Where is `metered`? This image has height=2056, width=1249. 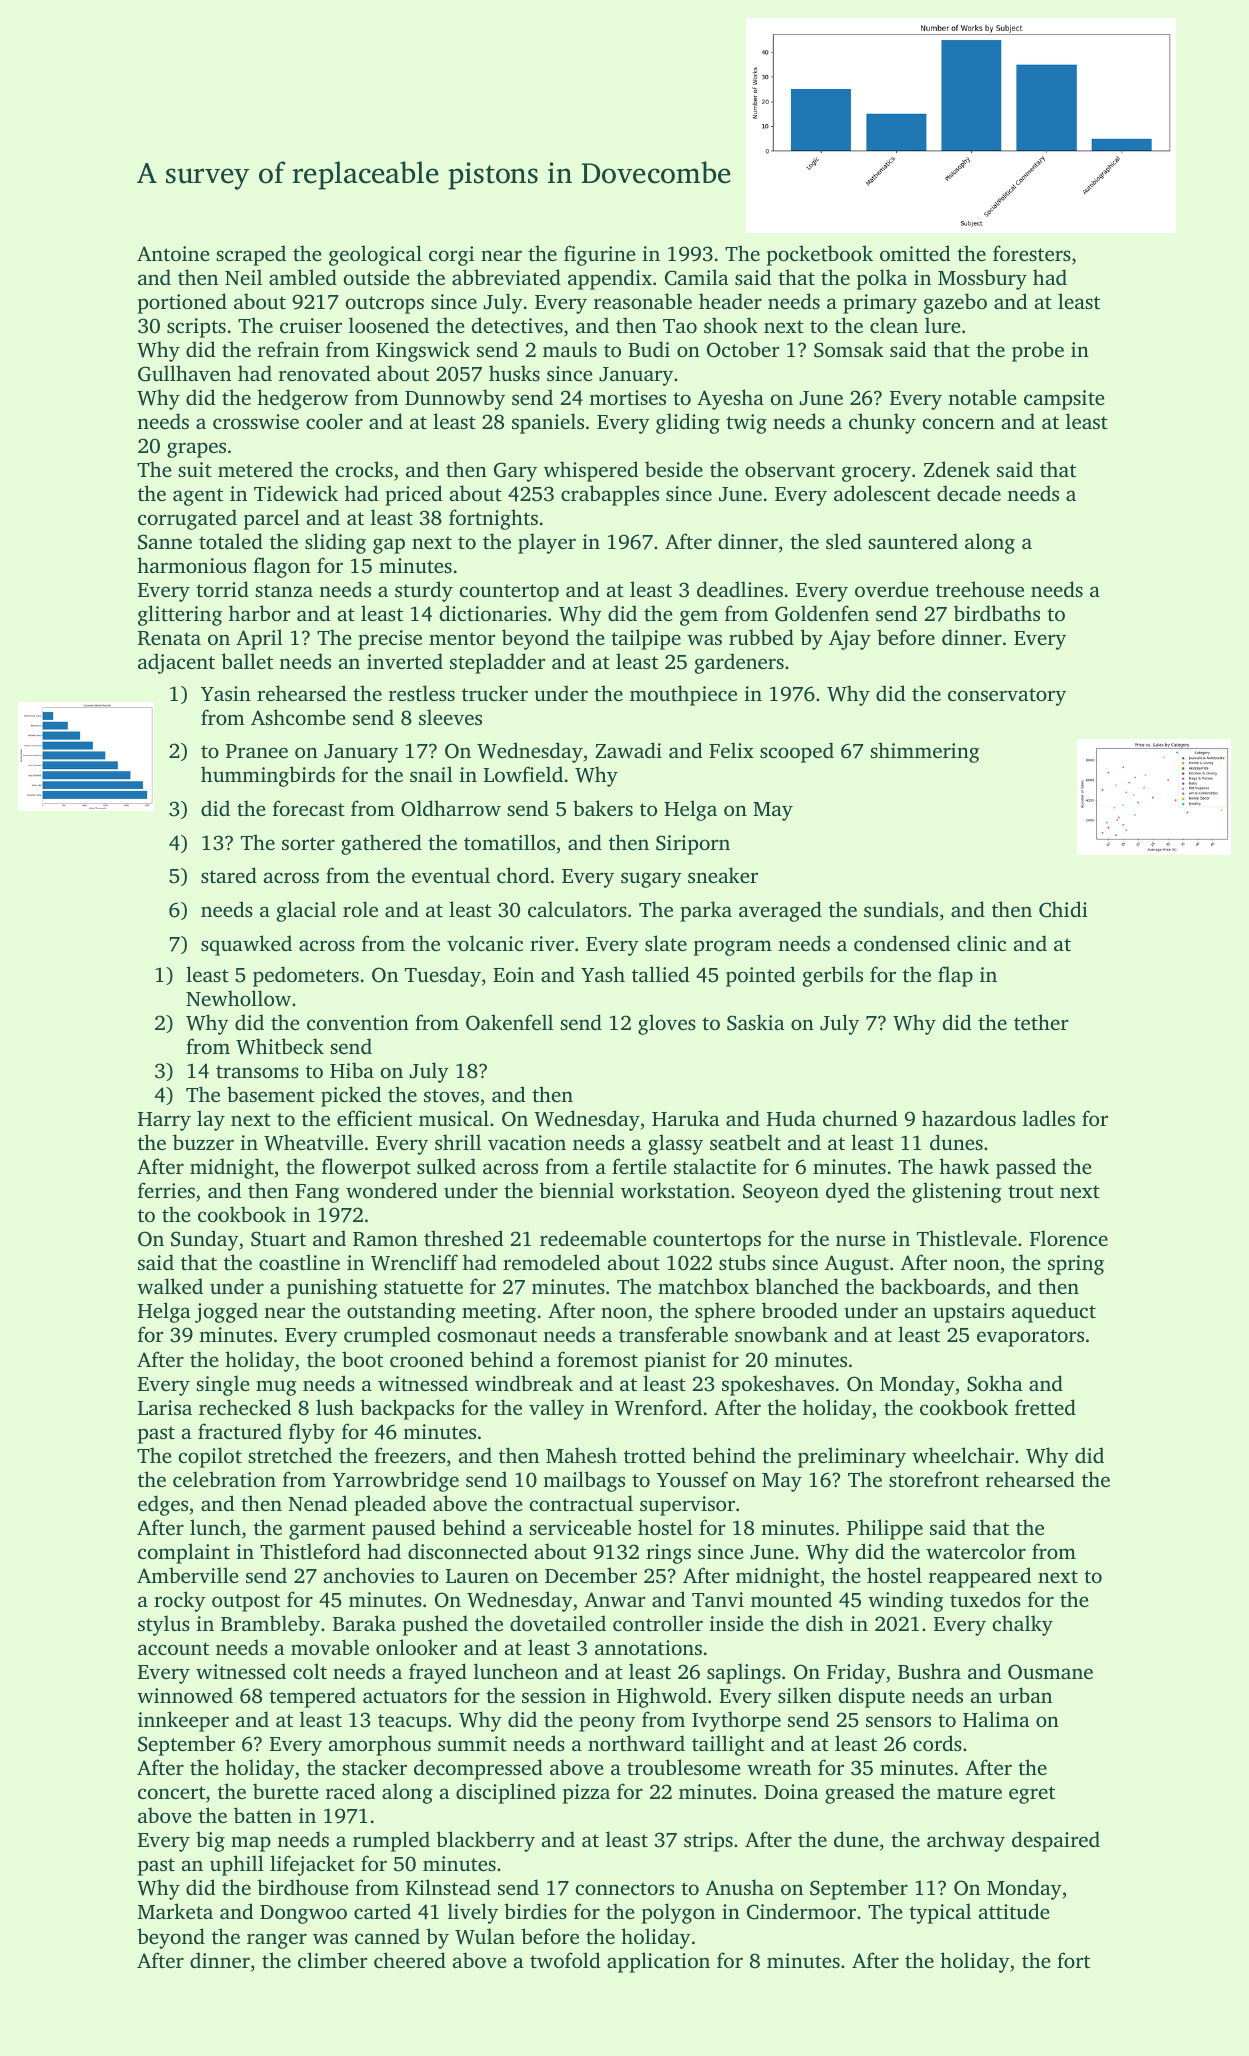 metered is located at coordinates (255, 469).
